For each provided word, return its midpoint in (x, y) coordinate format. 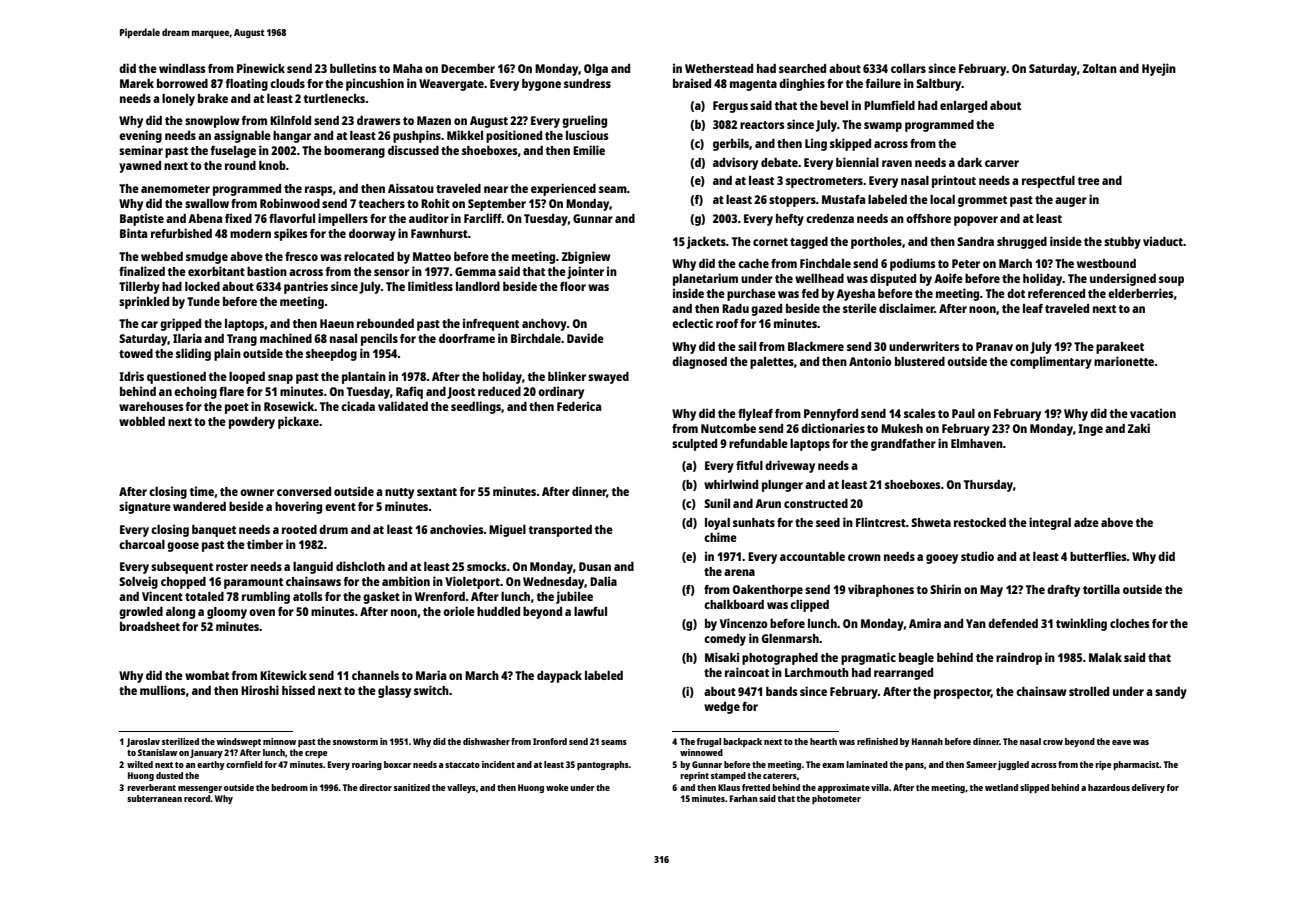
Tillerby (139, 287)
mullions (162, 690)
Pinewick (261, 68)
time (201, 491)
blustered (920, 361)
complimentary (1051, 362)
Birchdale (536, 338)
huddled (498, 611)
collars (908, 68)
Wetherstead (719, 68)
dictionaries (833, 428)
